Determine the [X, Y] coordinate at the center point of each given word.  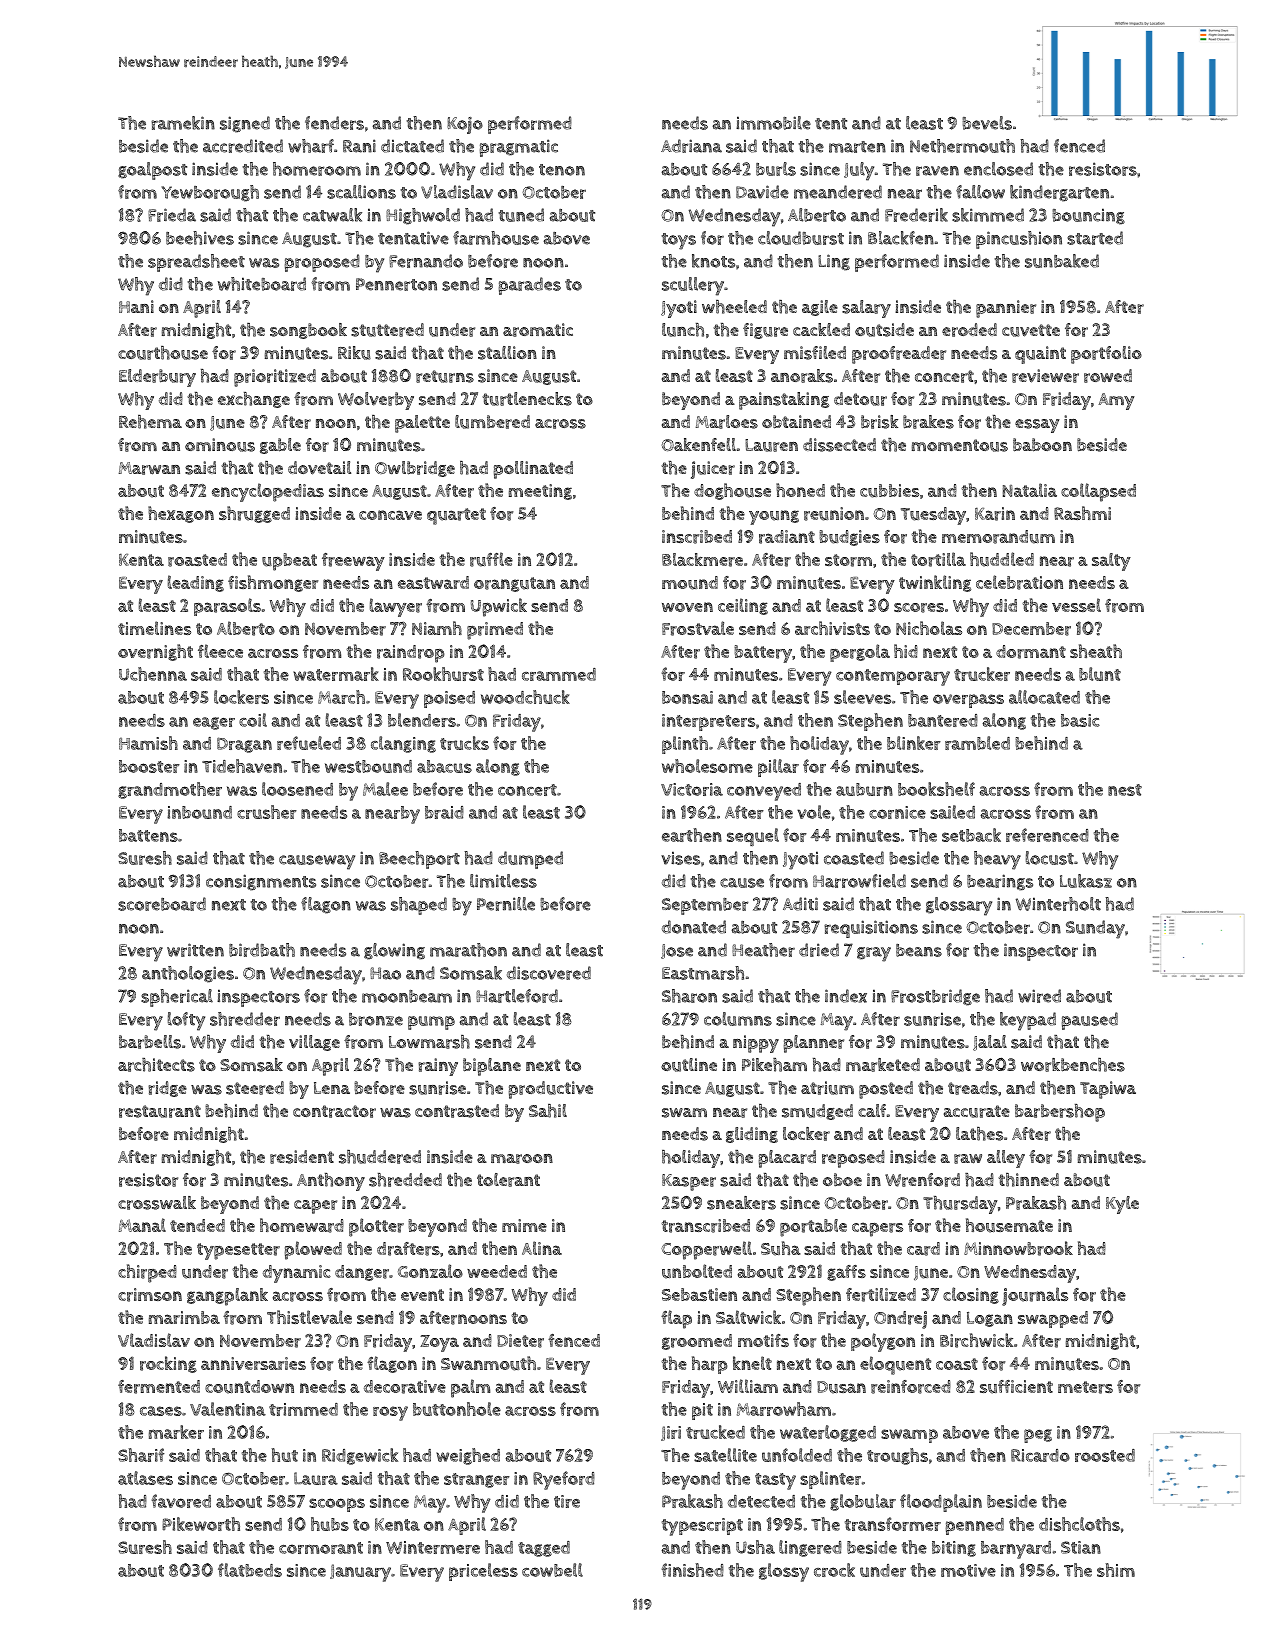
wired [1039, 996]
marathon [468, 950]
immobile [773, 123]
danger [362, 1273]
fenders [334, 123]
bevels [987, 123]
